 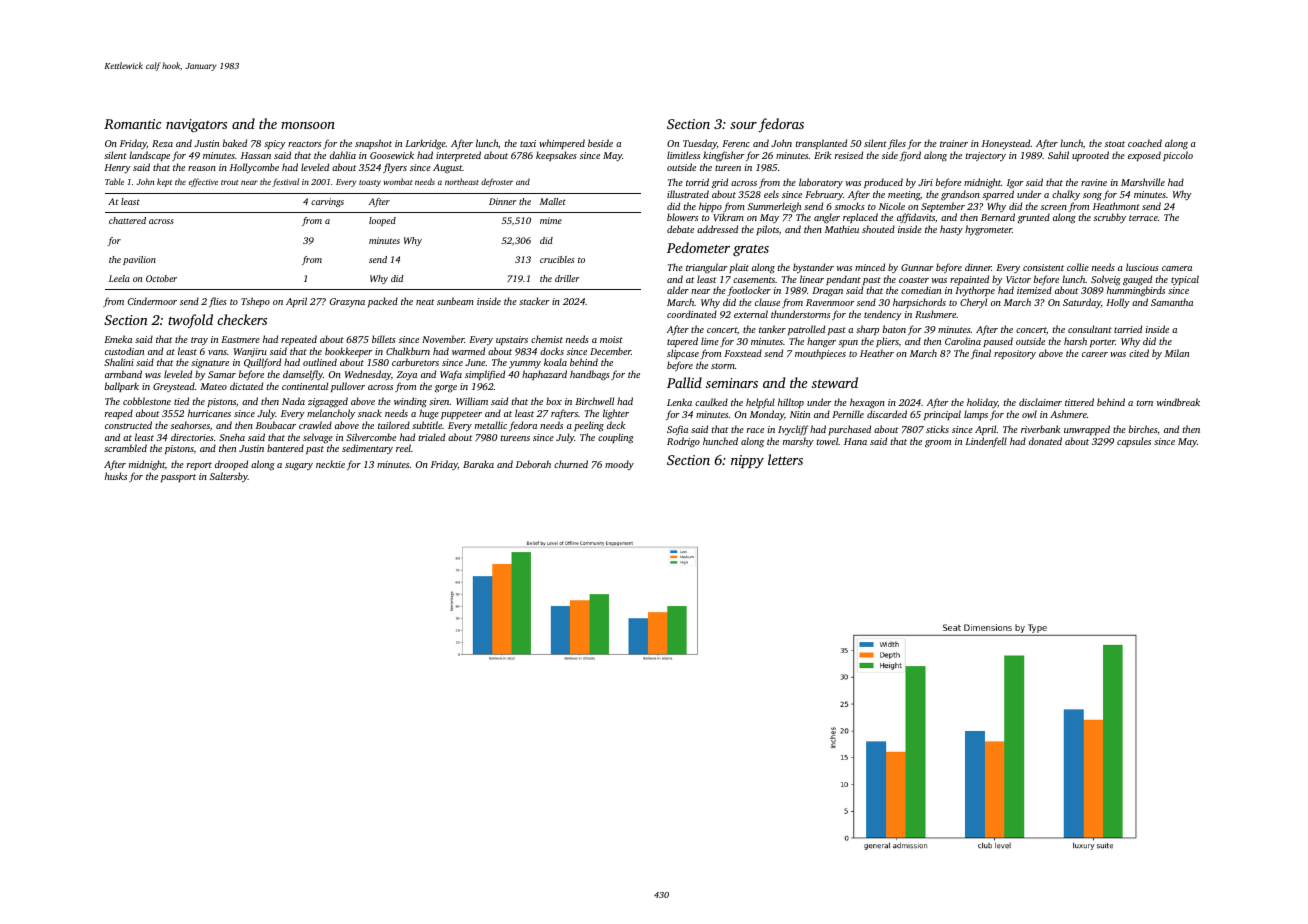 What do you see at coordinates (181, 401) in the screenshot?
I see `tied` at bounding box center [181, 401].
